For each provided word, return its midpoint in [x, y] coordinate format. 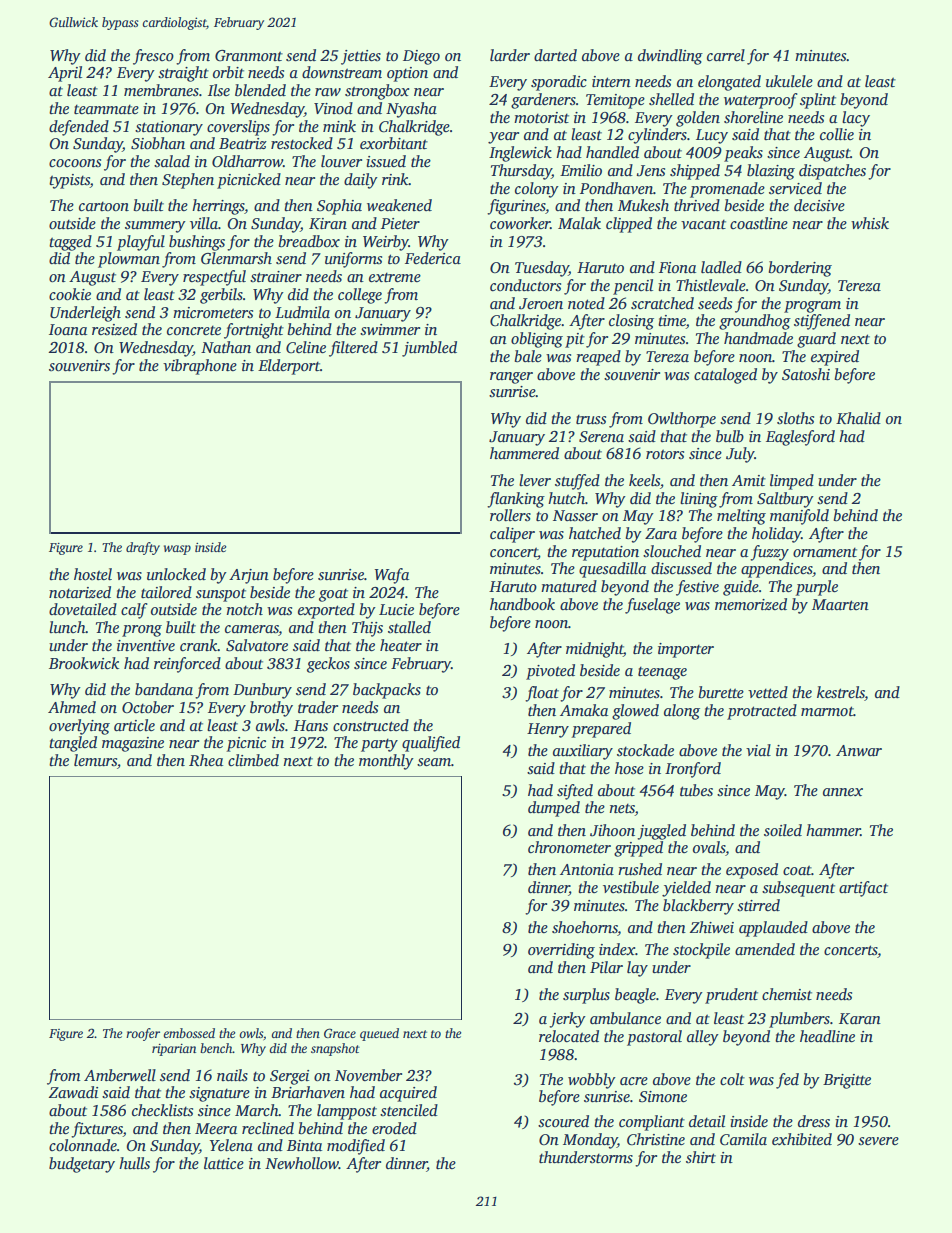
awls [270, 725]
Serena [601, 437]
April [65, 74]
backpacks [387, 691]
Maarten [840, 604]
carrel [726, 55]
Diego [421, 57]
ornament [825, 552]
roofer [143, 1034]
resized [114, 329]
